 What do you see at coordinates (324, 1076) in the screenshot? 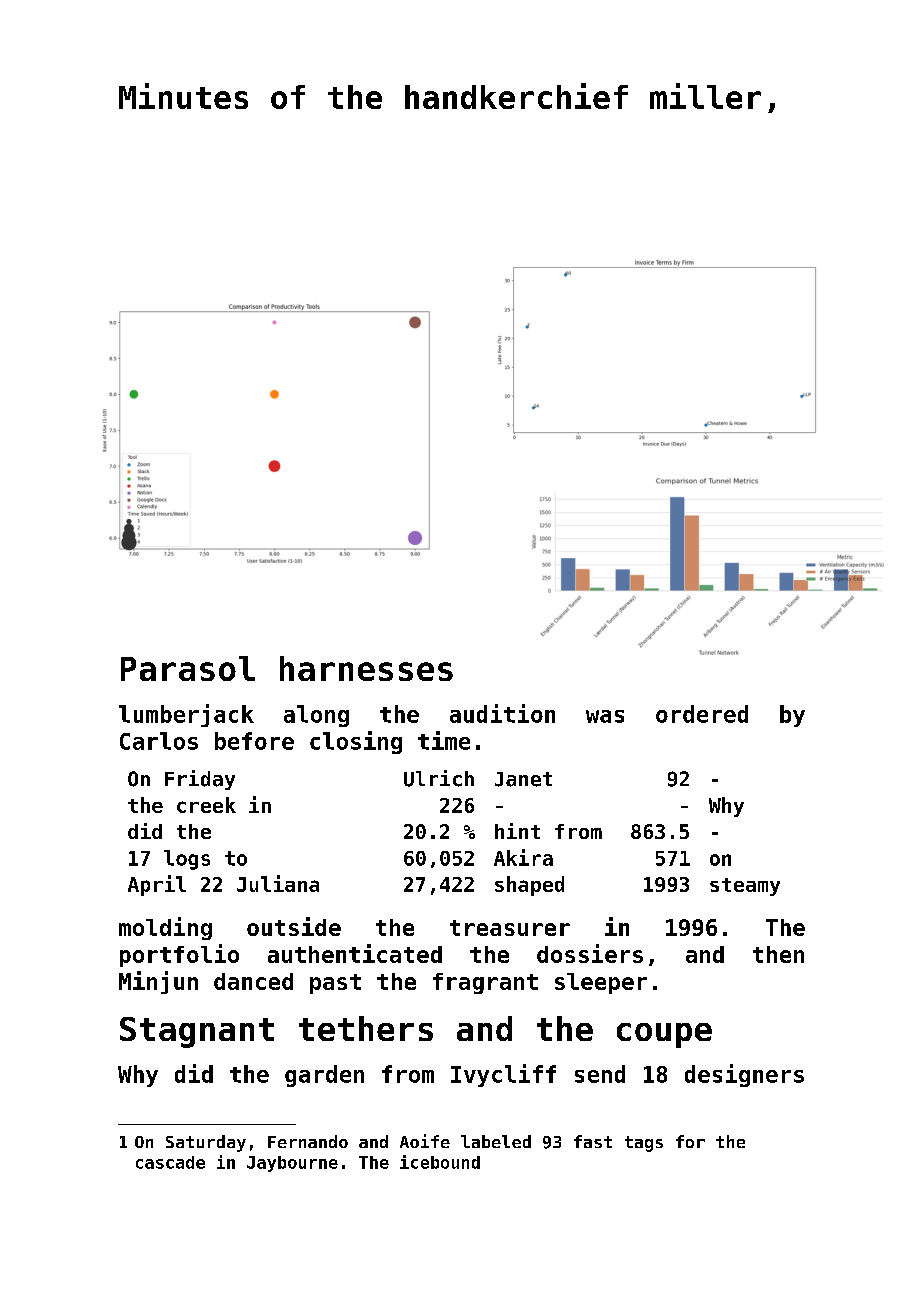
I see `garden` at bounding box center [324, 1076].
